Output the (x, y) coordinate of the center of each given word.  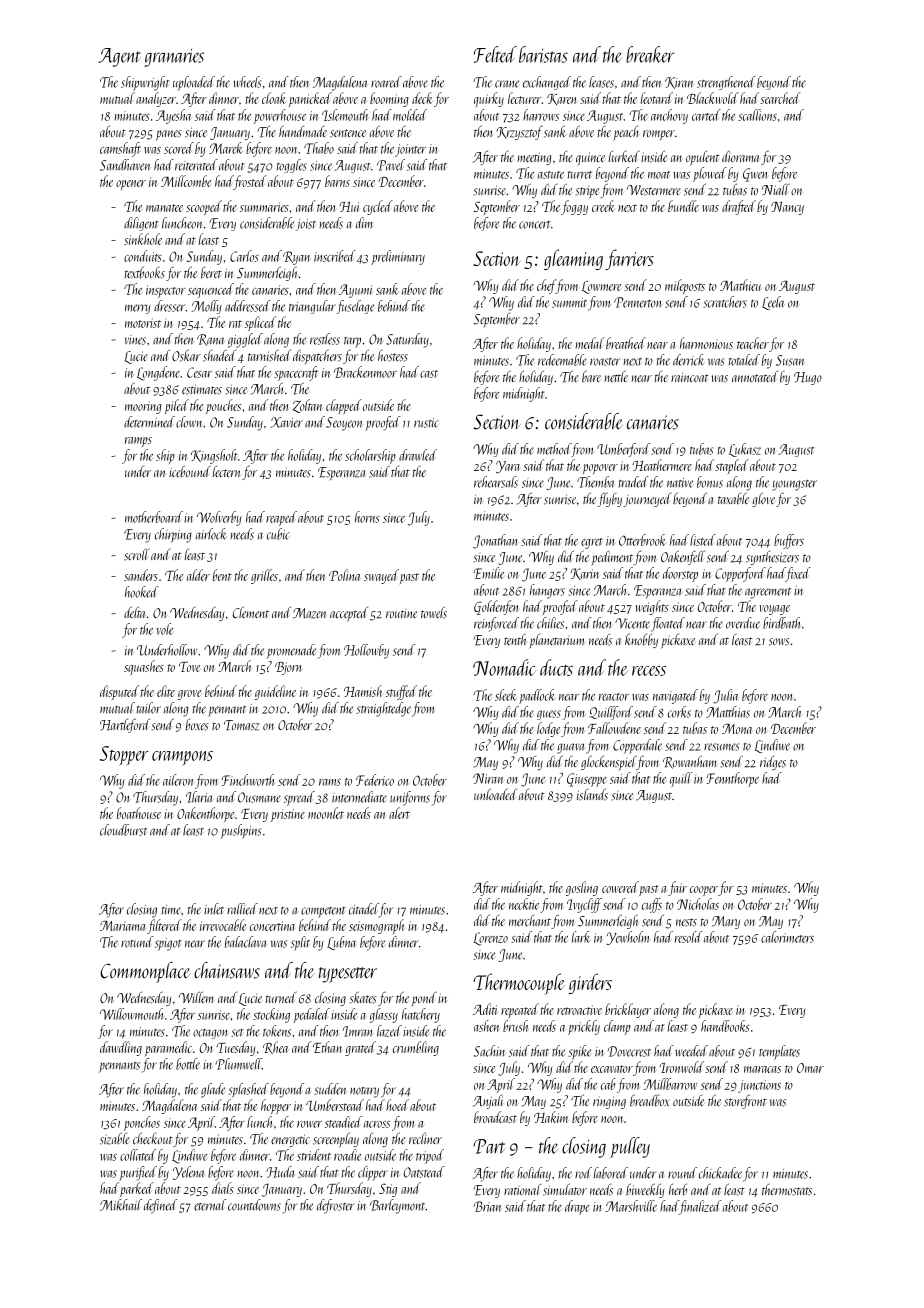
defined (161, 1206)
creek (603, 206)
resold (689, 937)
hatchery (421, 1015)
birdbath (782, 623)
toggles (292, 166)
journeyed (647, 500)
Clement (251, 612)
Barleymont (398, 1206)
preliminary (398, 257)
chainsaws (227, 970)
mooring (143, 407)
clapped (344, 406)
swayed (381, 576)
